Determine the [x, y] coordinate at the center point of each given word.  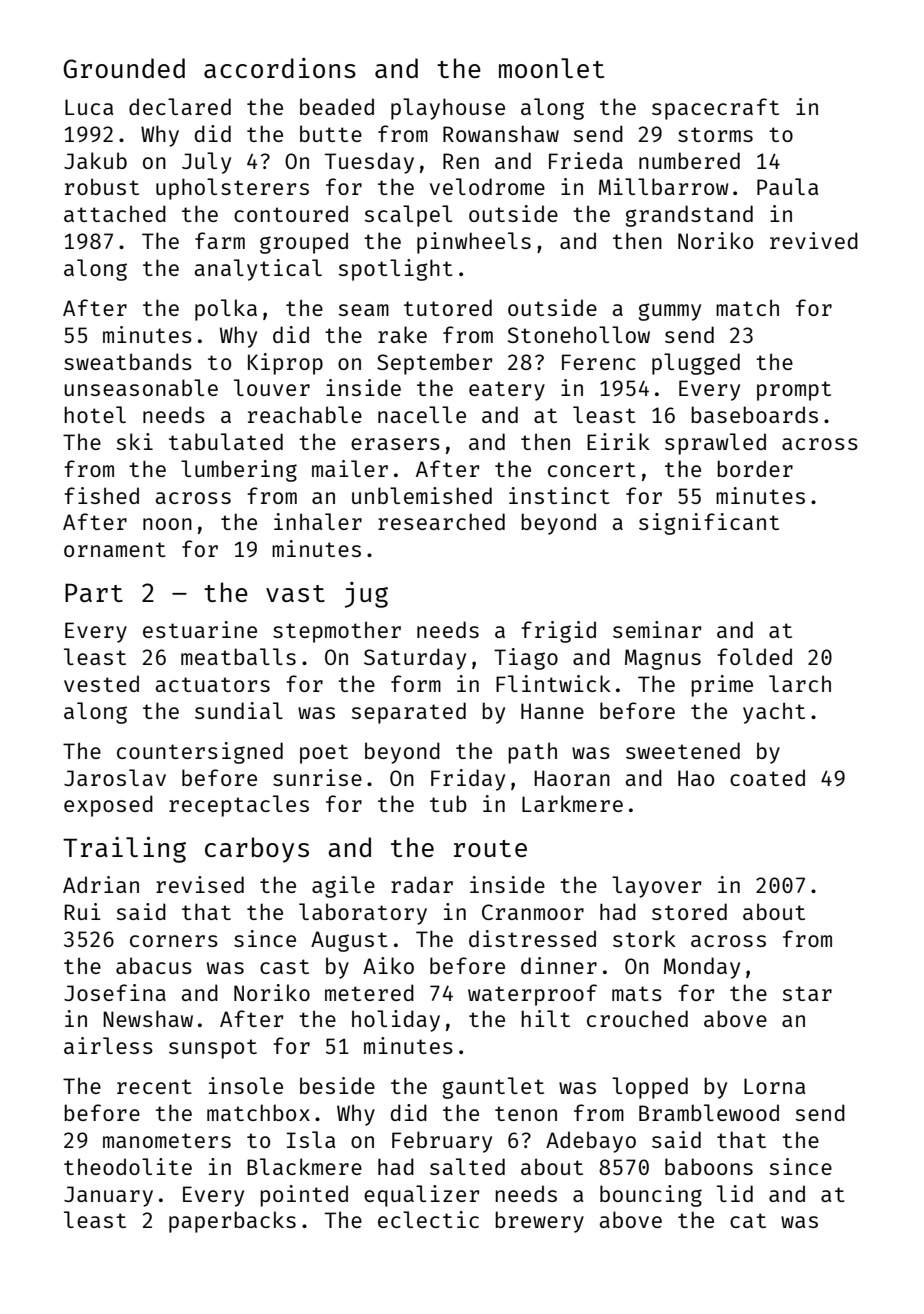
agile [343, 887]
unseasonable [141, 387]
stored [689, 911]
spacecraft [715, 109]
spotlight [396, 270]
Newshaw [148, 1018]
